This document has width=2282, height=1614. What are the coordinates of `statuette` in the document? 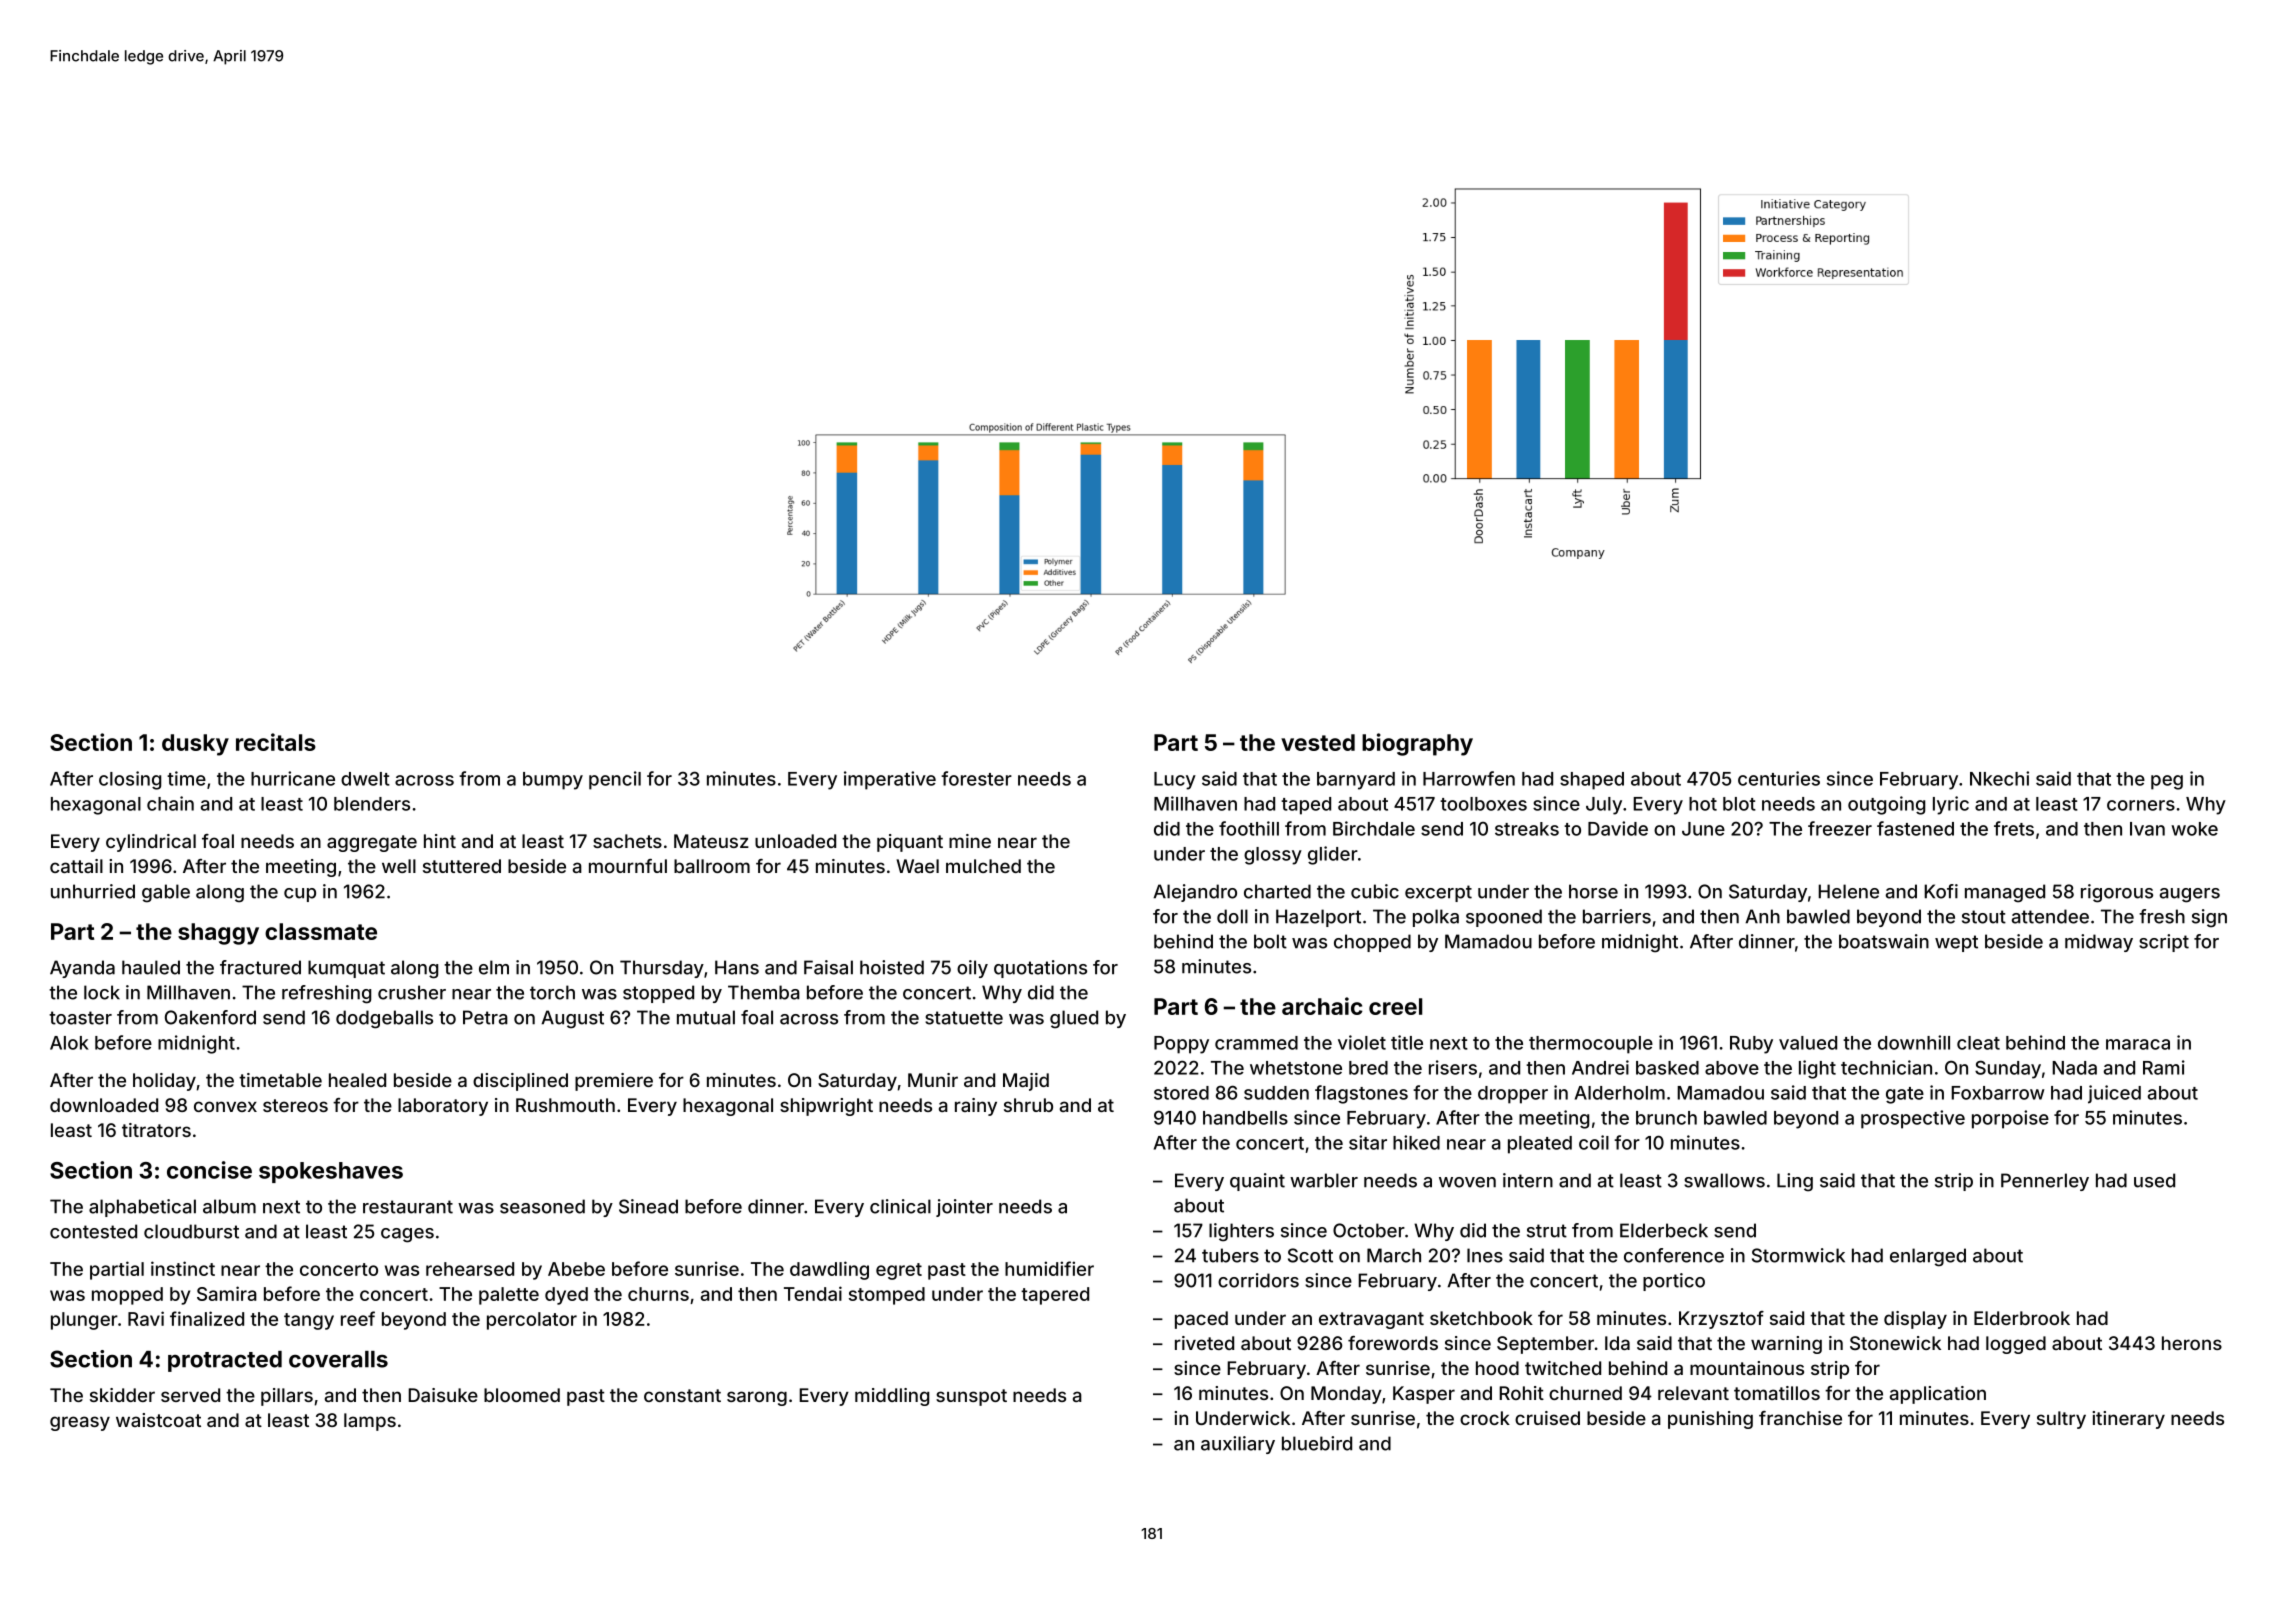 It's located at (964, 1018).
